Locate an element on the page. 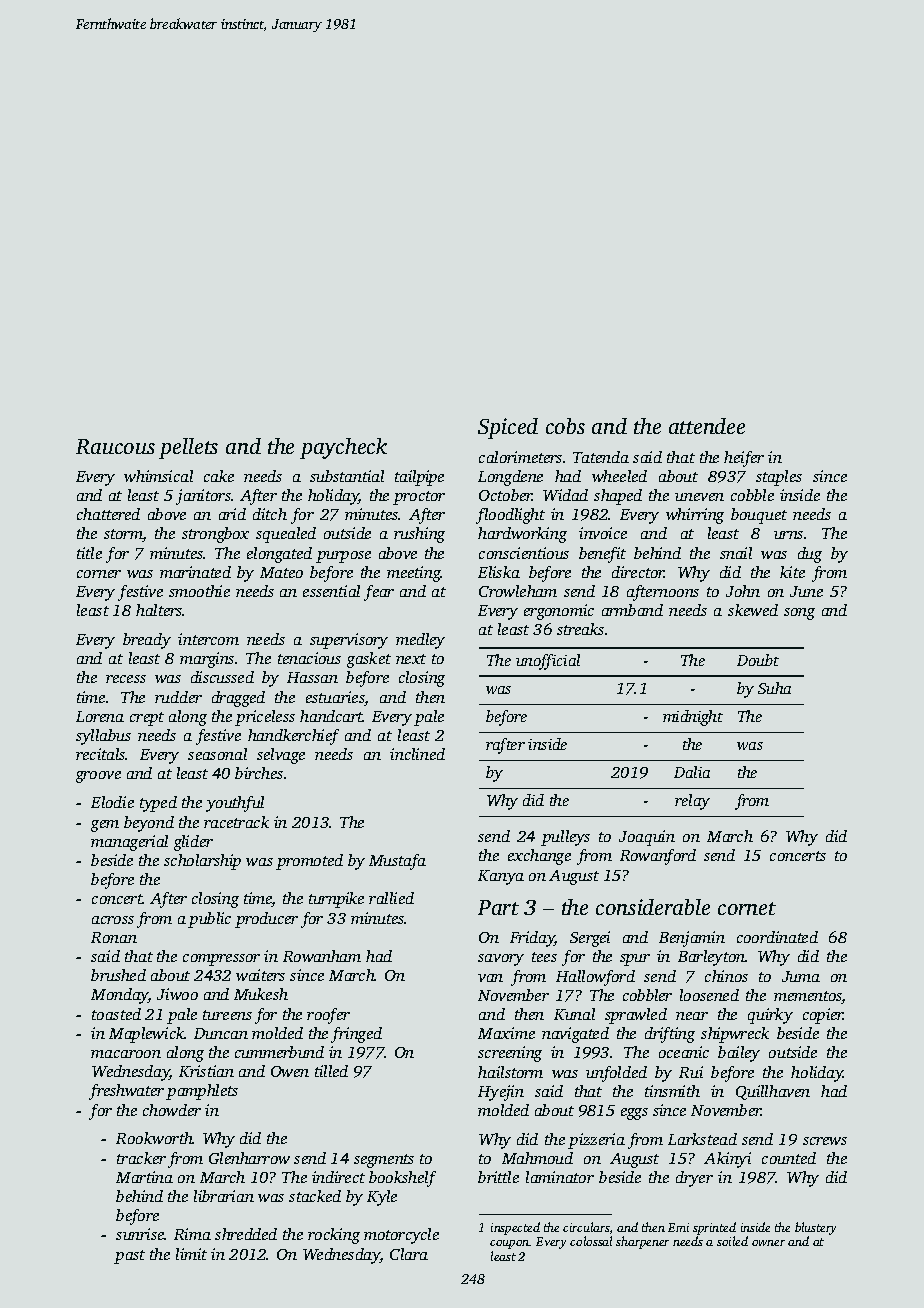  dug is located at coordinates (810, 555).
